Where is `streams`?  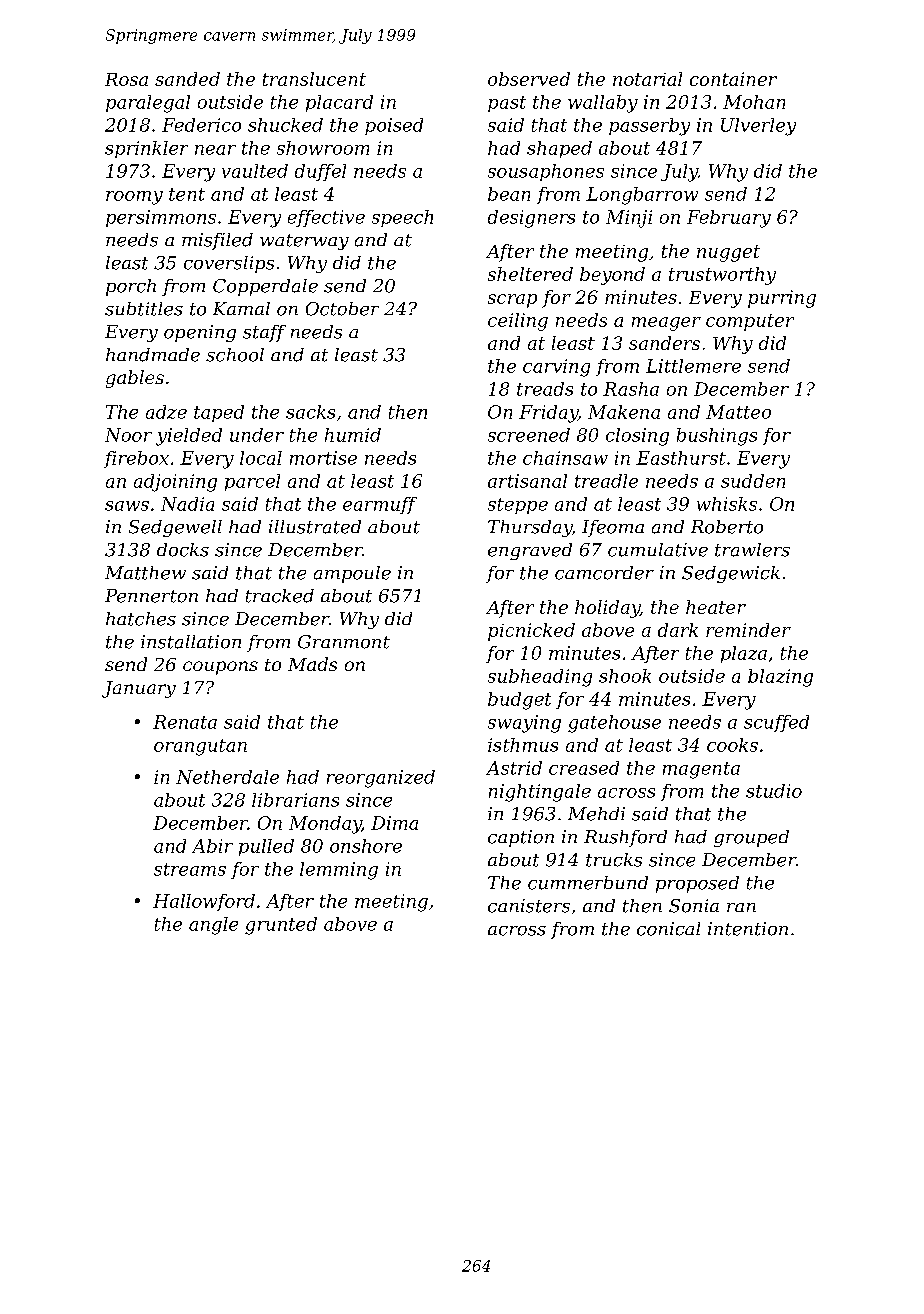
streams is located at coordinates (190, 869).
